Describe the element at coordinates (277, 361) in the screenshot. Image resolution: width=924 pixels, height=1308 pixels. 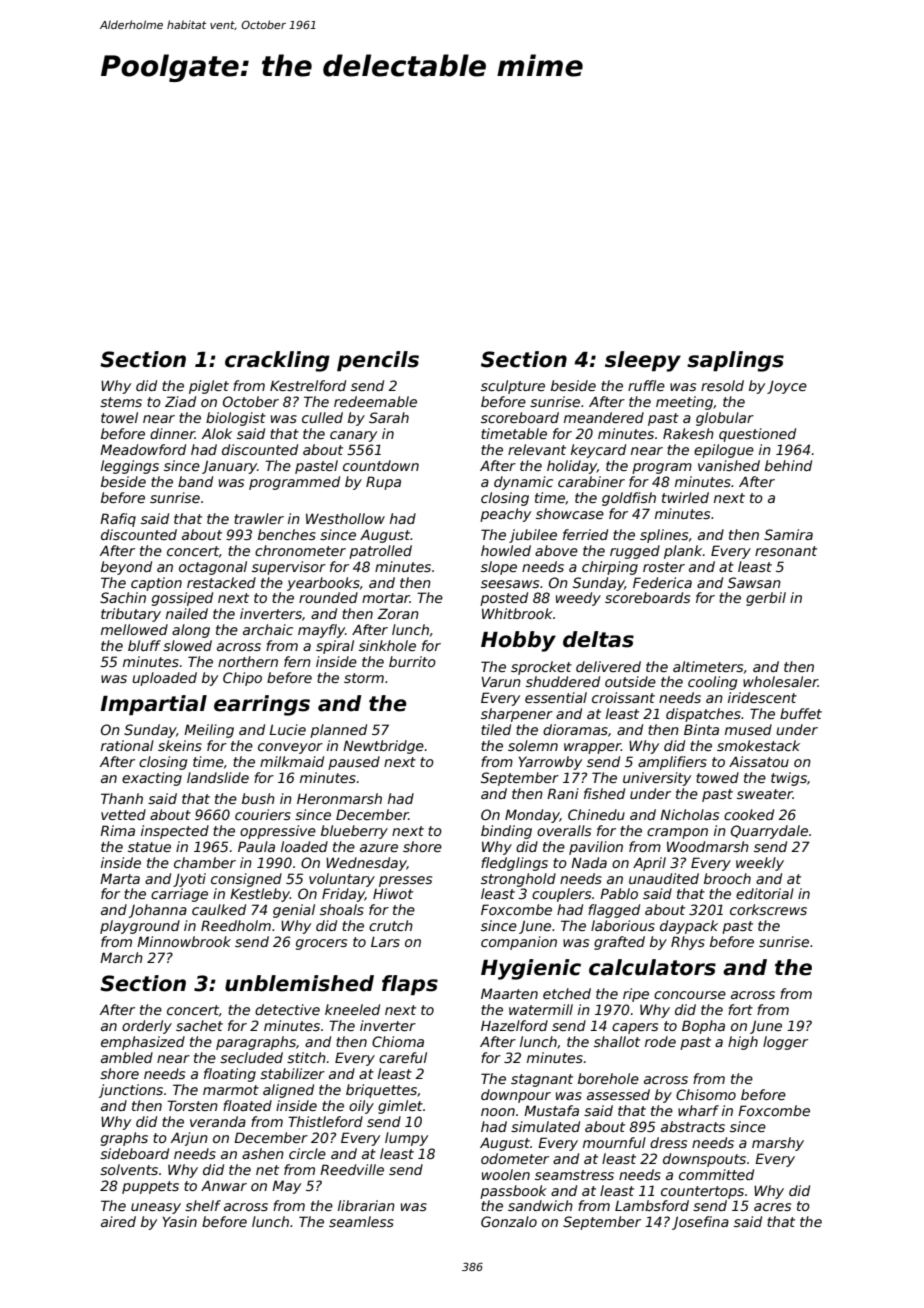
I see `crackling` at that location.
